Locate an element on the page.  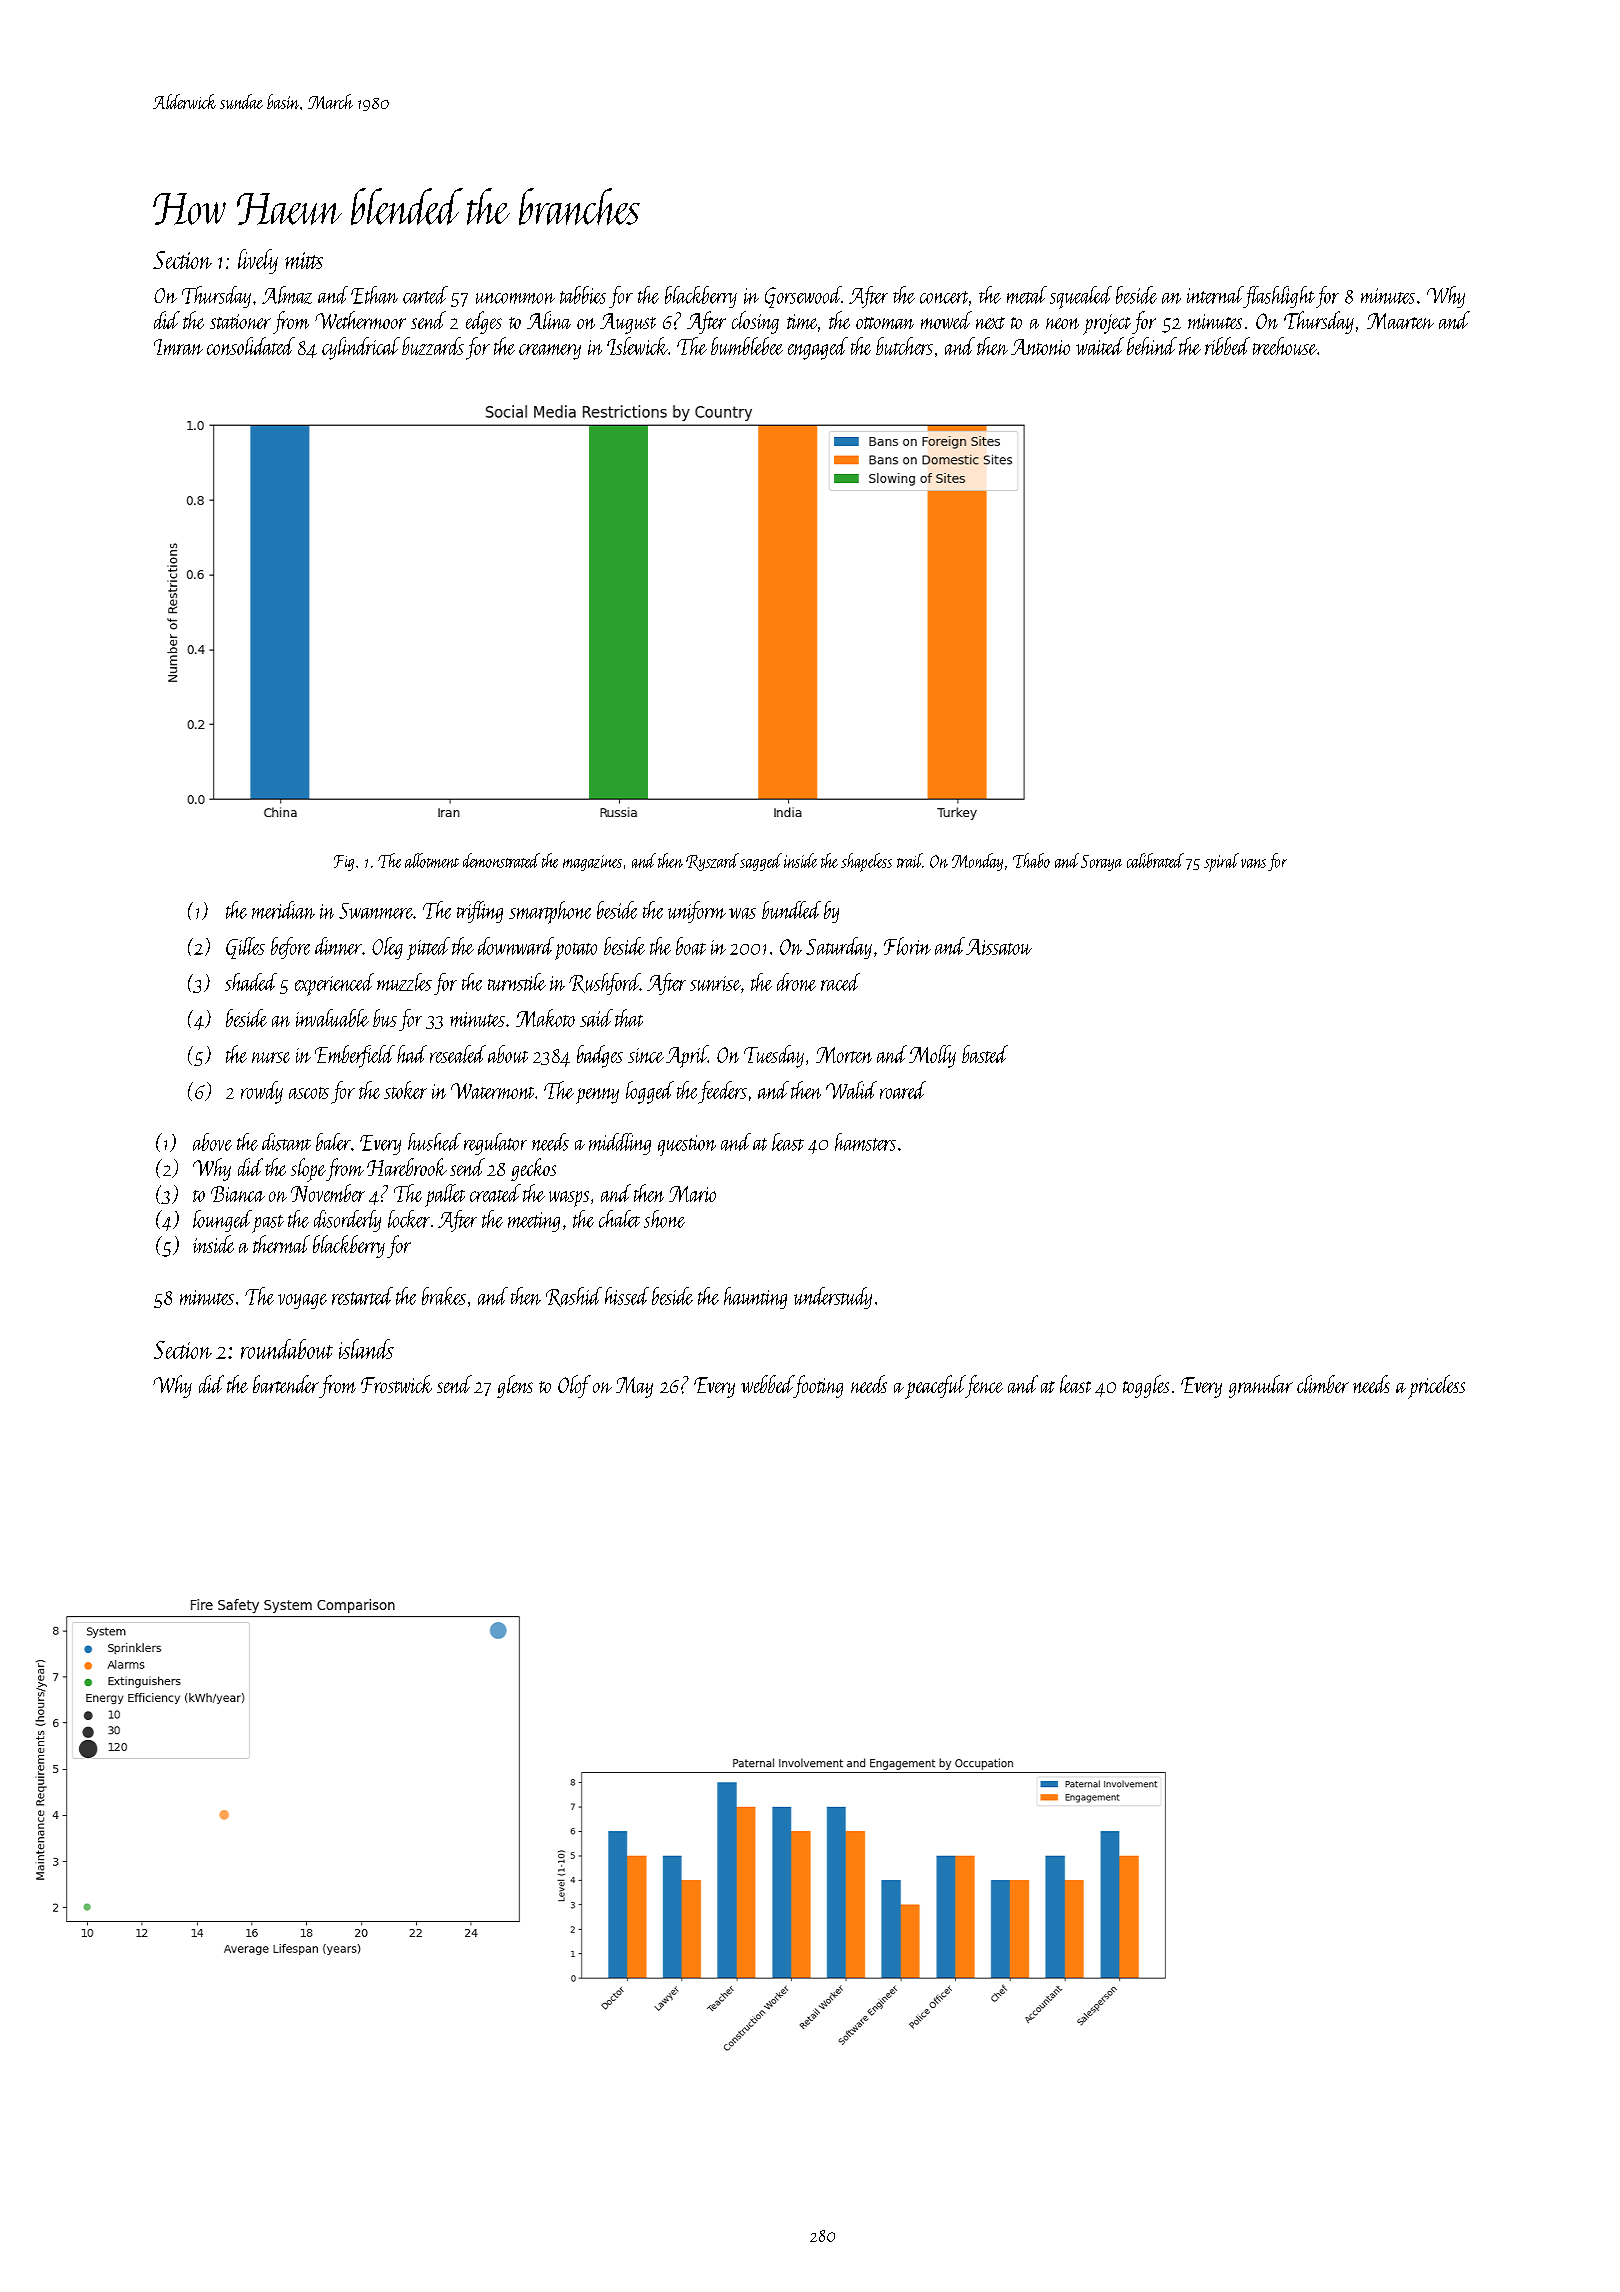
sunrise is located at coordinates (715, 983).
